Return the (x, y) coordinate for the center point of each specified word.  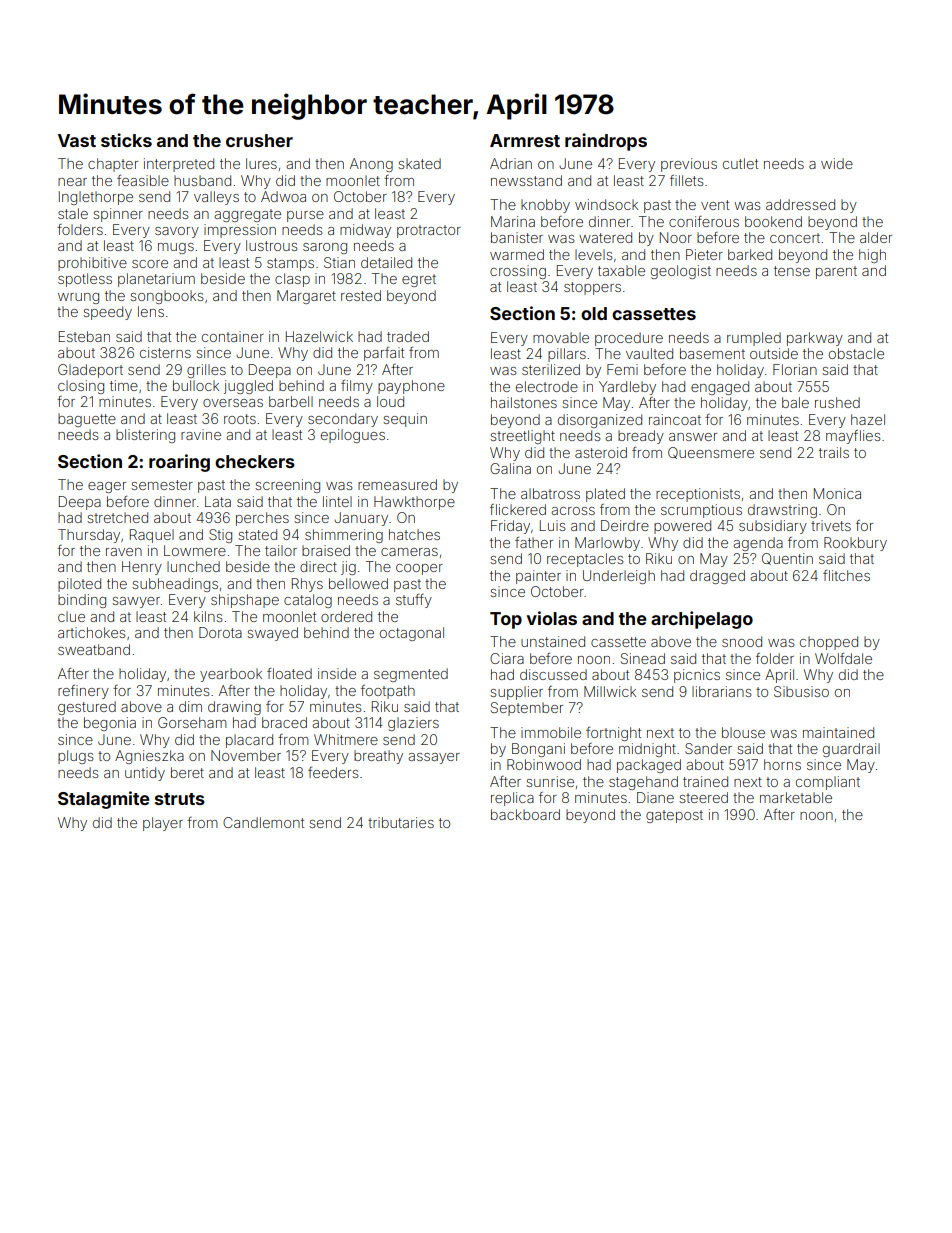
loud (390, 401)
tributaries (401, 822)
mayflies (853, 437)
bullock (196, 385)
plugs (76, 757)
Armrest (525, 140)
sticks (126, 140)
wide (837, 163)
